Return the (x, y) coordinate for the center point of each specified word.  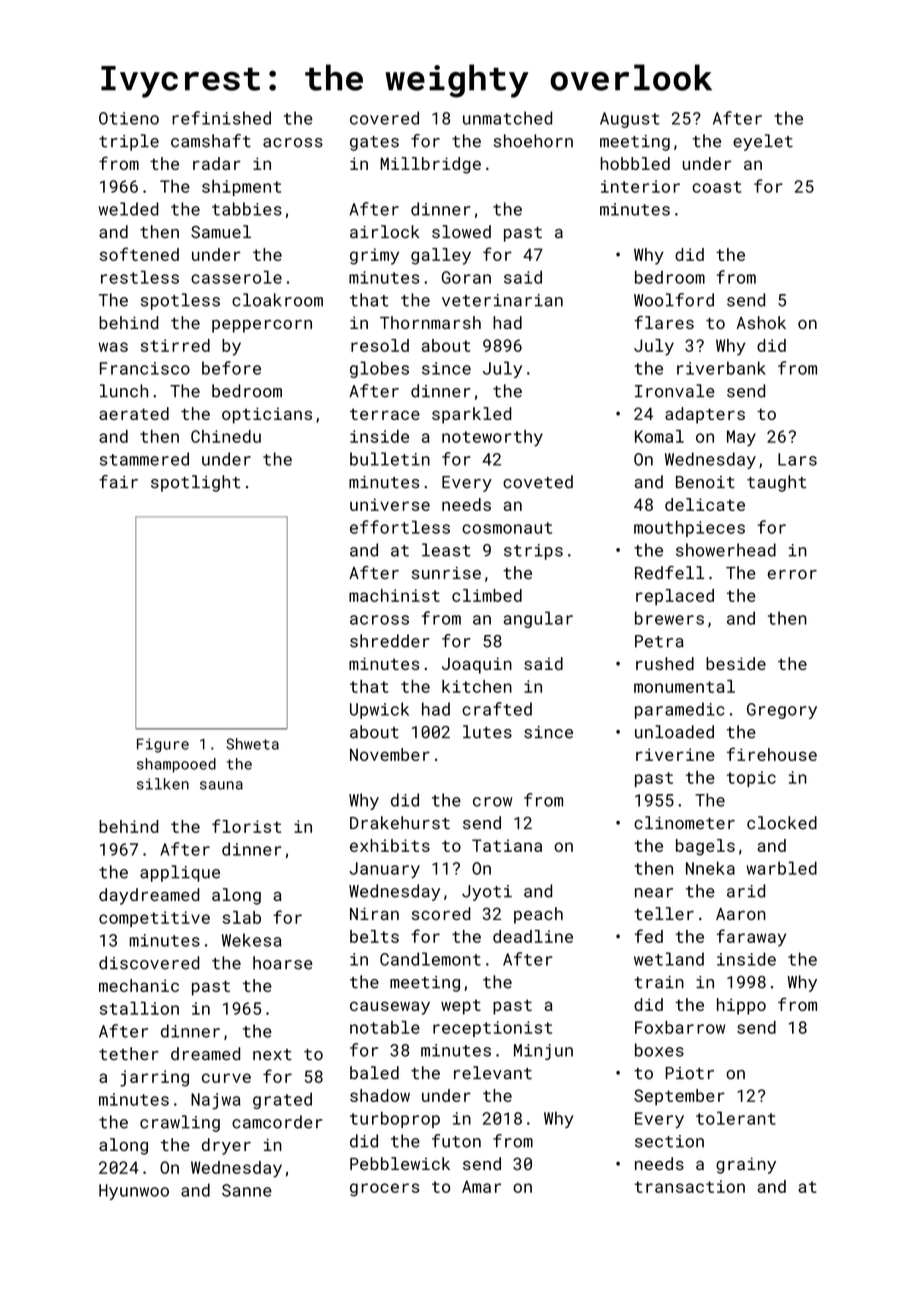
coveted (538, 482)
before (231, 368)
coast (716, 187)
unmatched (507, 118)
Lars (797, 459)
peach (538, 915)
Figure (163, 745)
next (272, 1055)
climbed (487, 595)
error (792, 574)
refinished (221, 118)
